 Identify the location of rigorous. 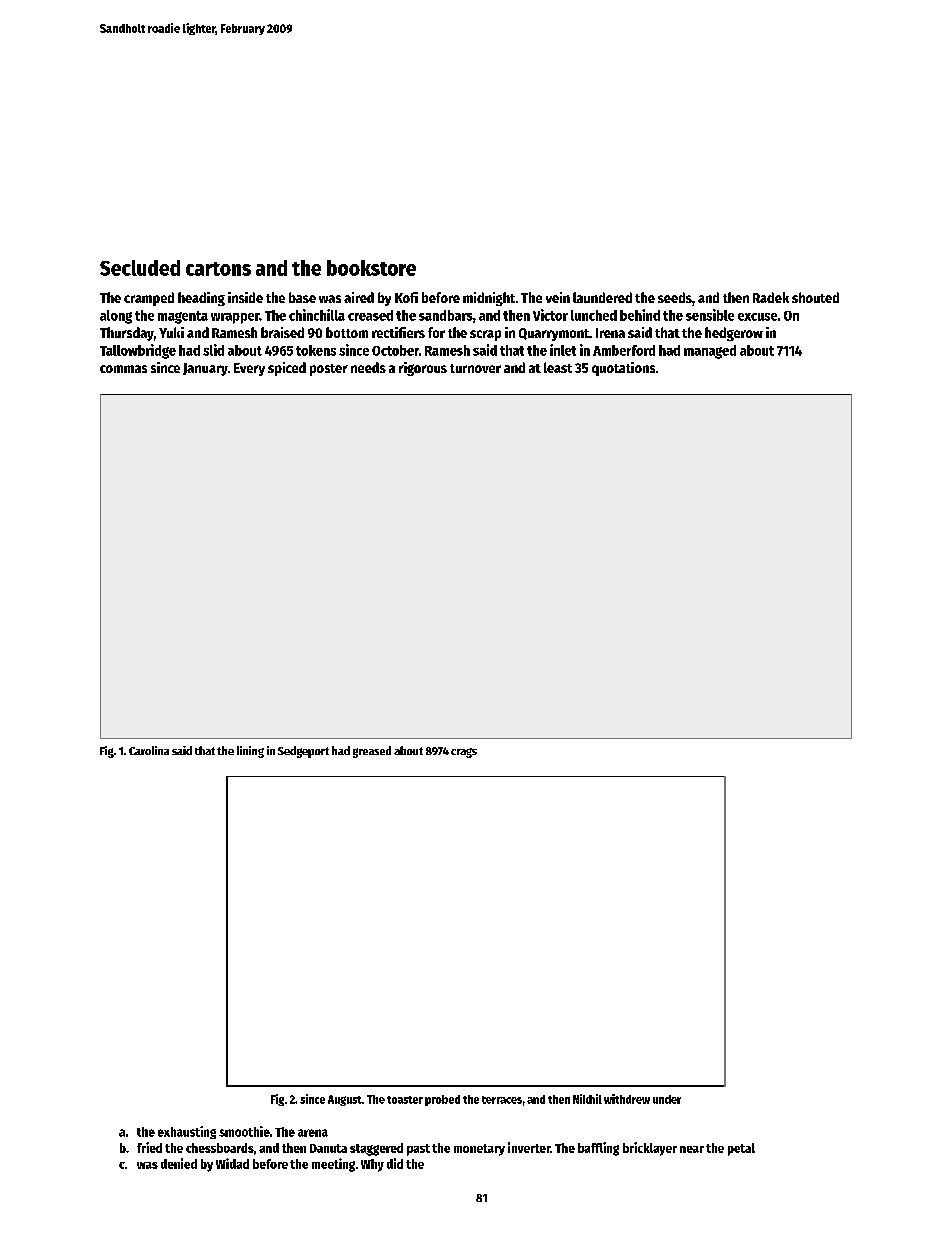
(423, 369).
